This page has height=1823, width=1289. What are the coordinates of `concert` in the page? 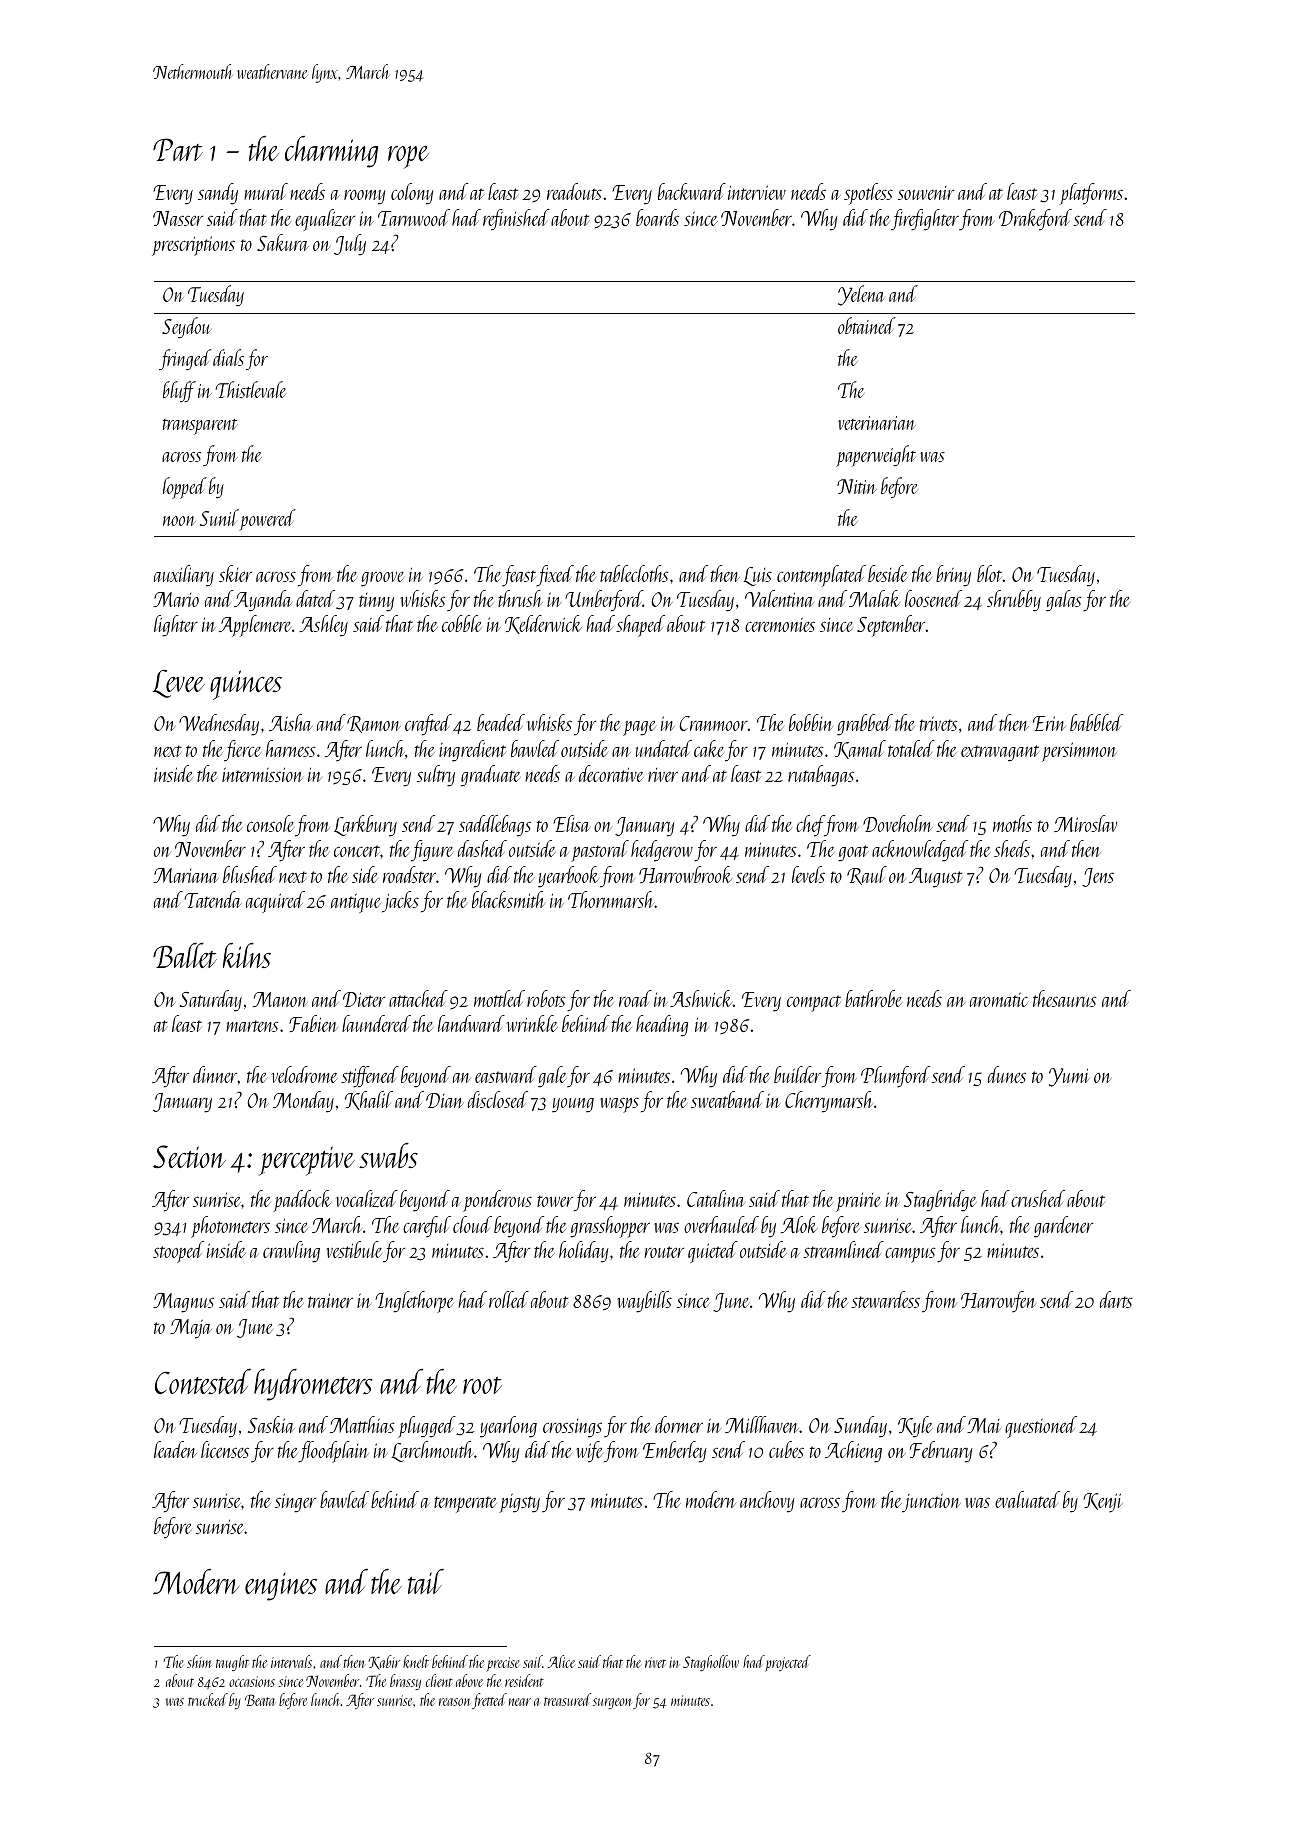 It's located at (357, 851).
